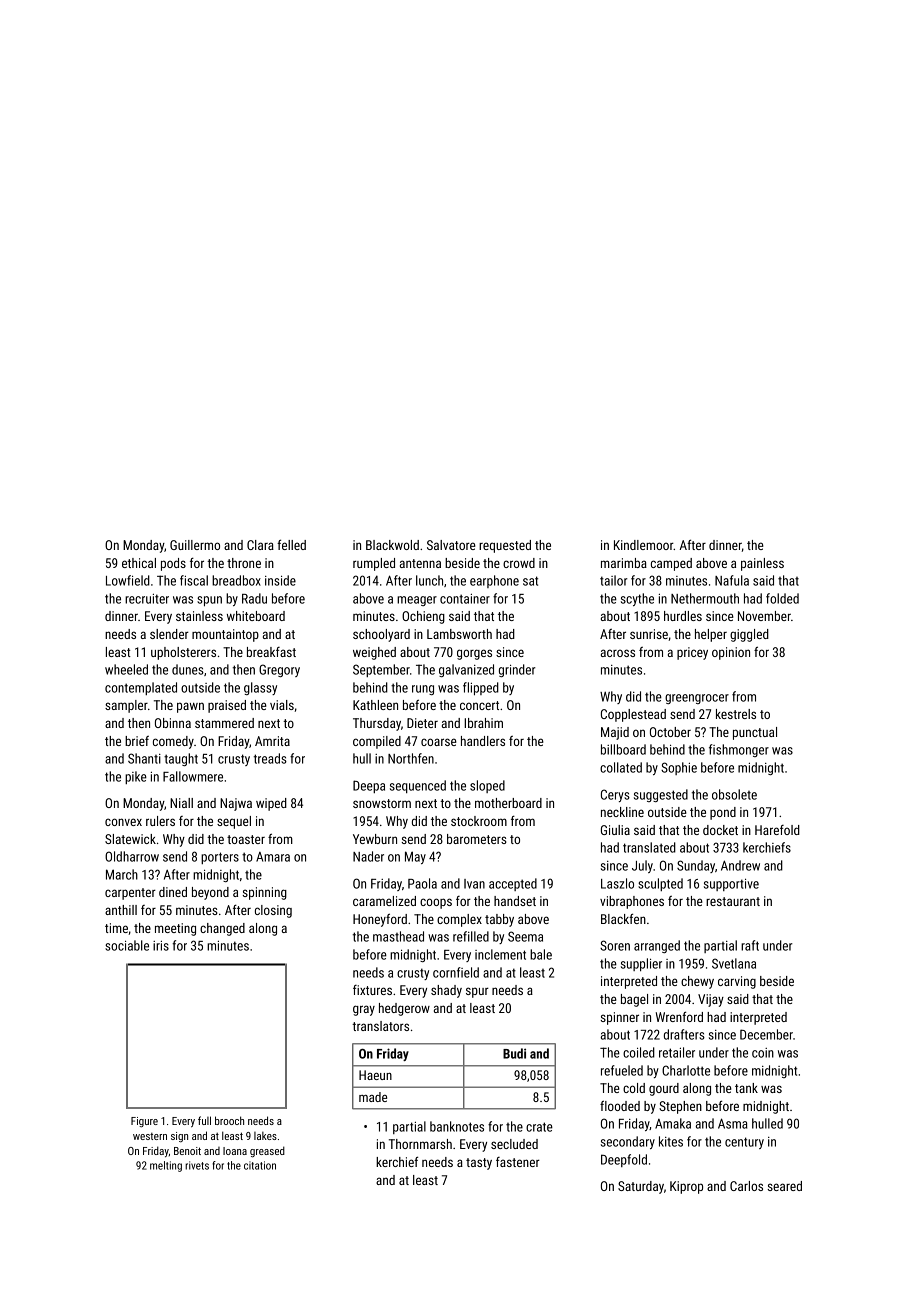  I want to click on Kindlemoor, so click(644, 545).
